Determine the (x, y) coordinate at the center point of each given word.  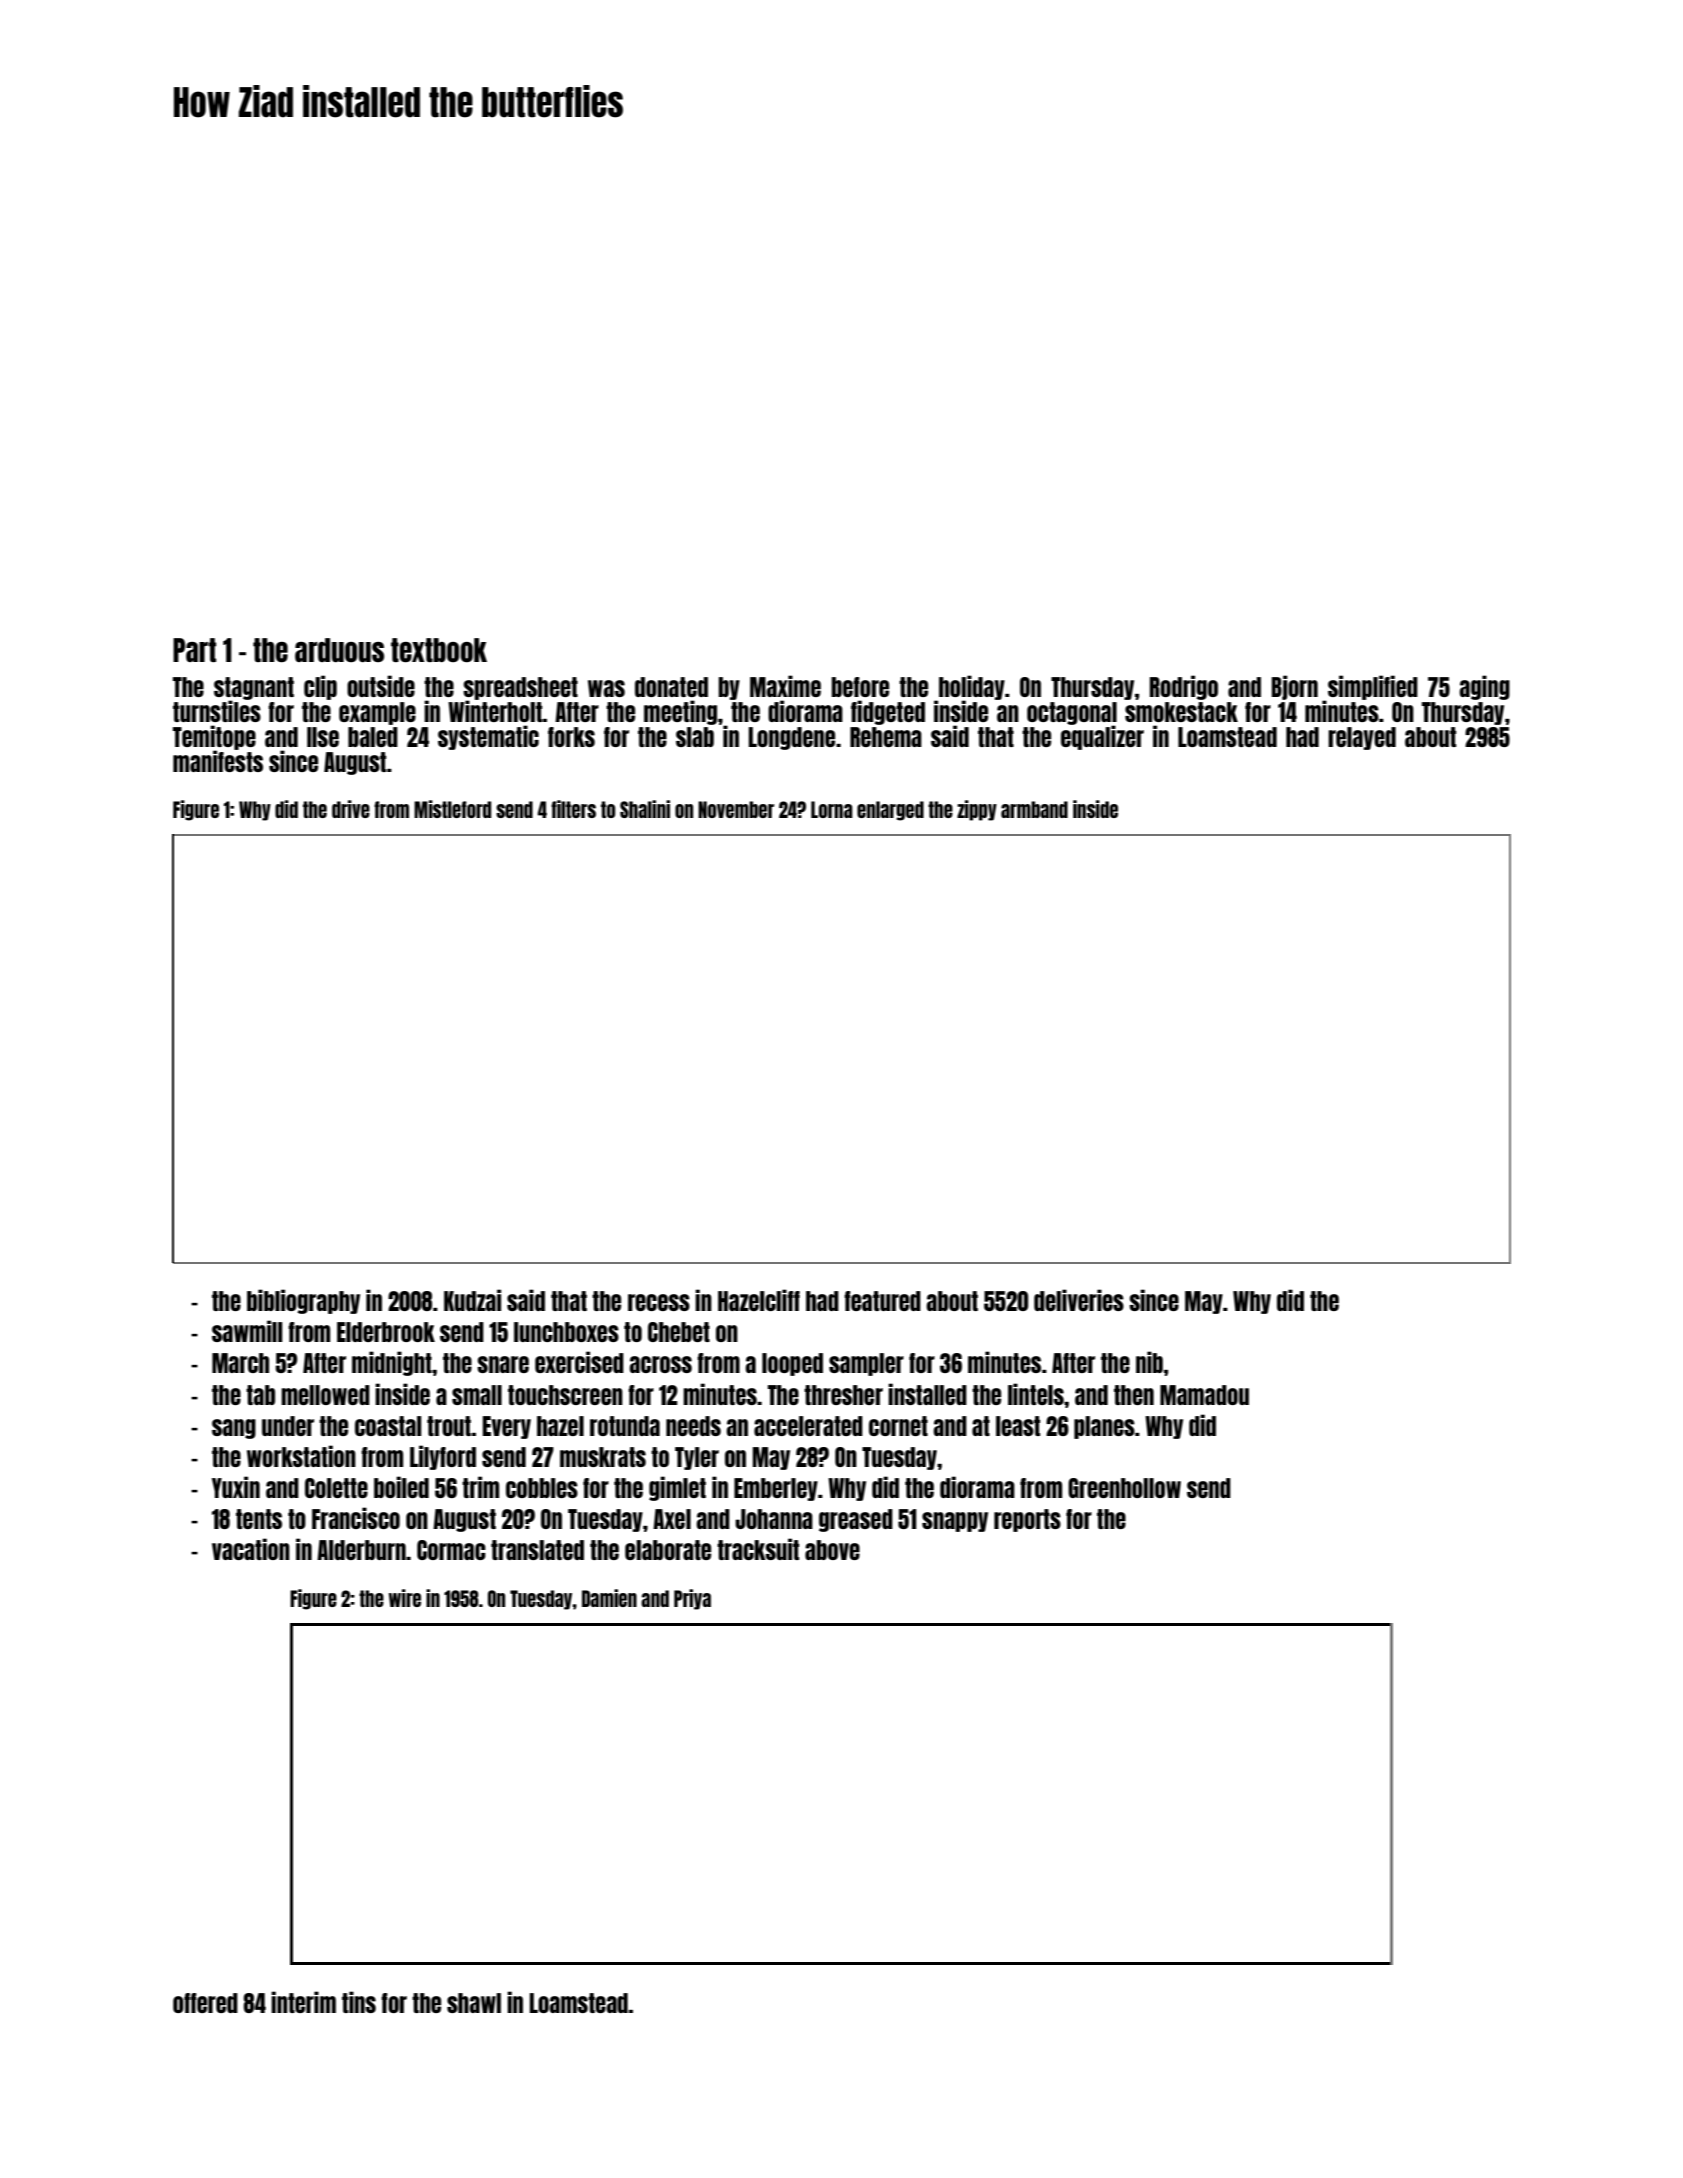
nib (1149, 1362)
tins (359, 2002)
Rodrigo (1184, 687)
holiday (972, 687)
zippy (977, 810)
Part (194, 650)
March (240, 1363)
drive (351, 809)
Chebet (679, 1332)
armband (1034, 809)
